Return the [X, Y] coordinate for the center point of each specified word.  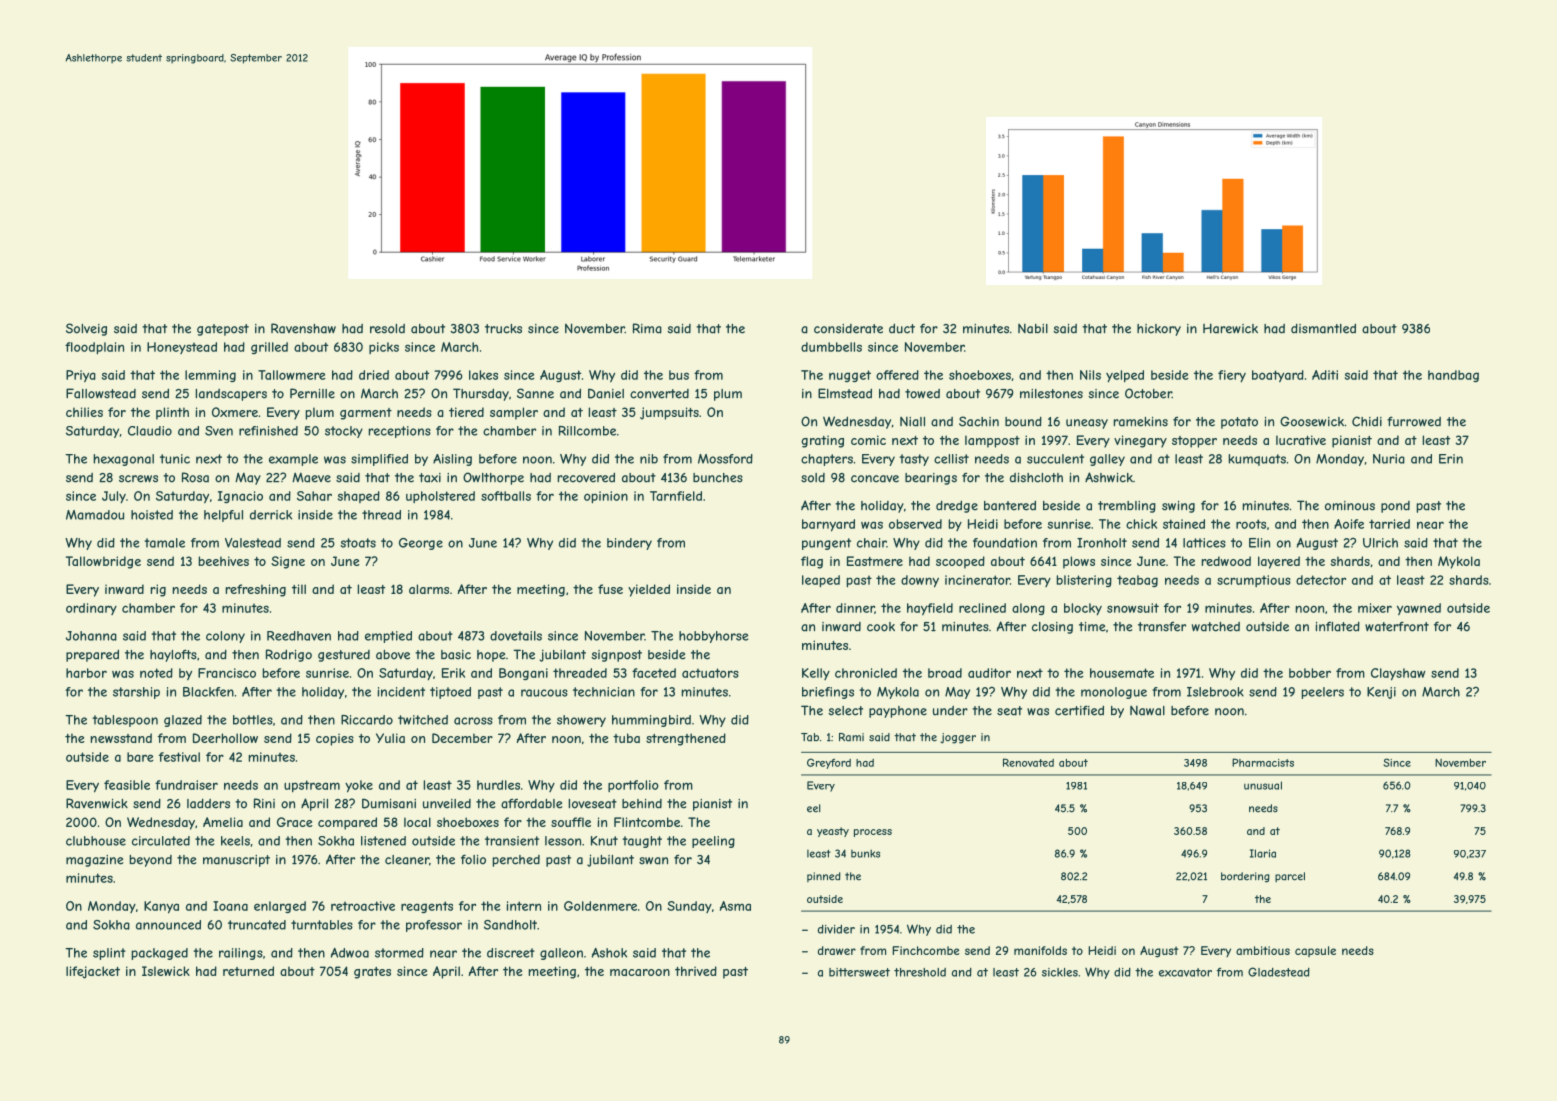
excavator [1185, 972]
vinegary [1140, 441]
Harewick [1230, 328]
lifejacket [93, 972]
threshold [920, 972]
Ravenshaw [303, 328]
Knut [604, 841]
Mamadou [95, 515]
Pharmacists [1263, 762]
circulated [161, 841]
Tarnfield [676, 496]
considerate [848, 329]
